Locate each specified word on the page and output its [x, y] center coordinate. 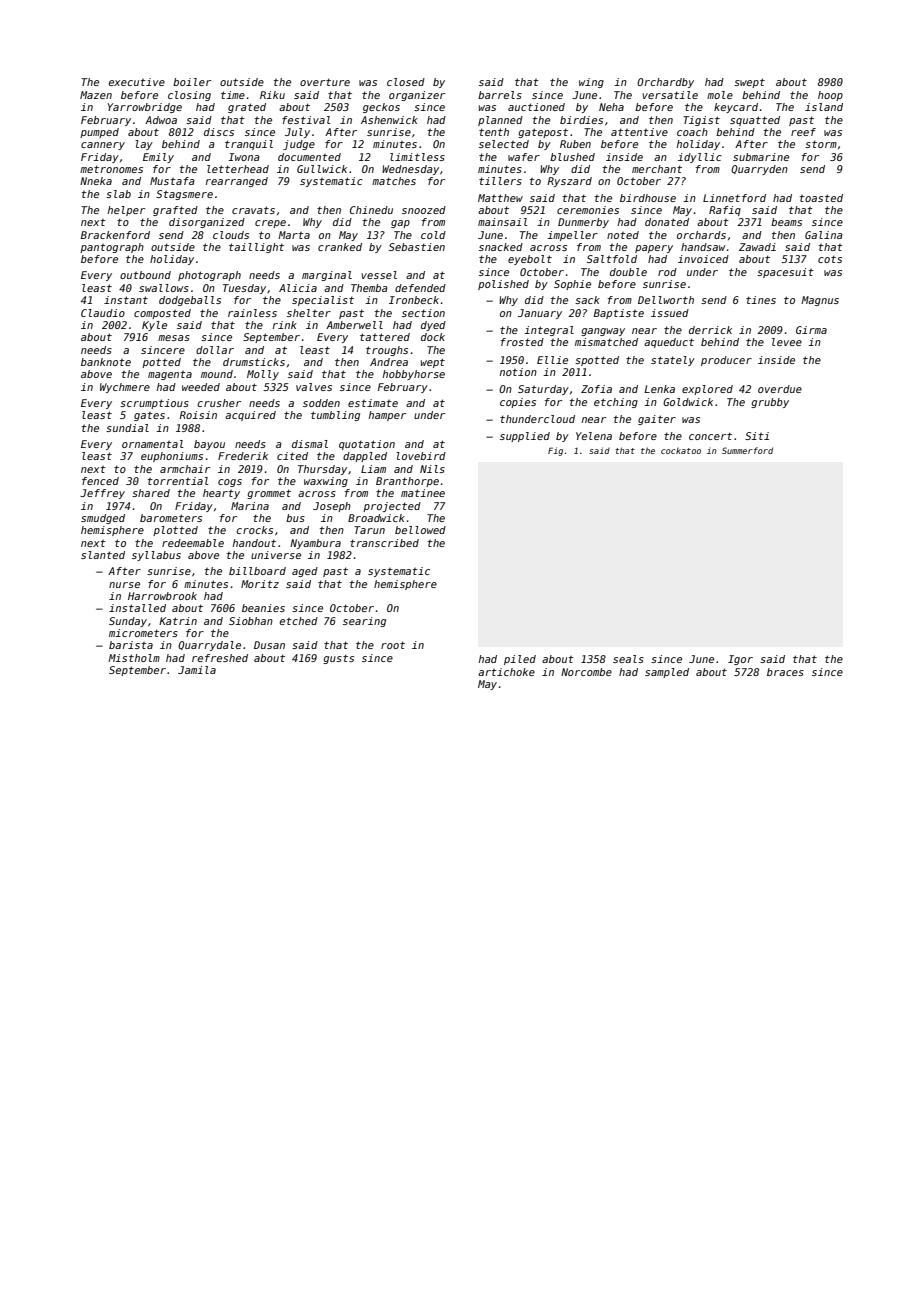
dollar [215, 350]
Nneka [96, 181]
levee [787, 342]
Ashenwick [389, 120]
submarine [761, 157]
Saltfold [612, 259]
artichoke [506, 672]
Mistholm [134, 658]
